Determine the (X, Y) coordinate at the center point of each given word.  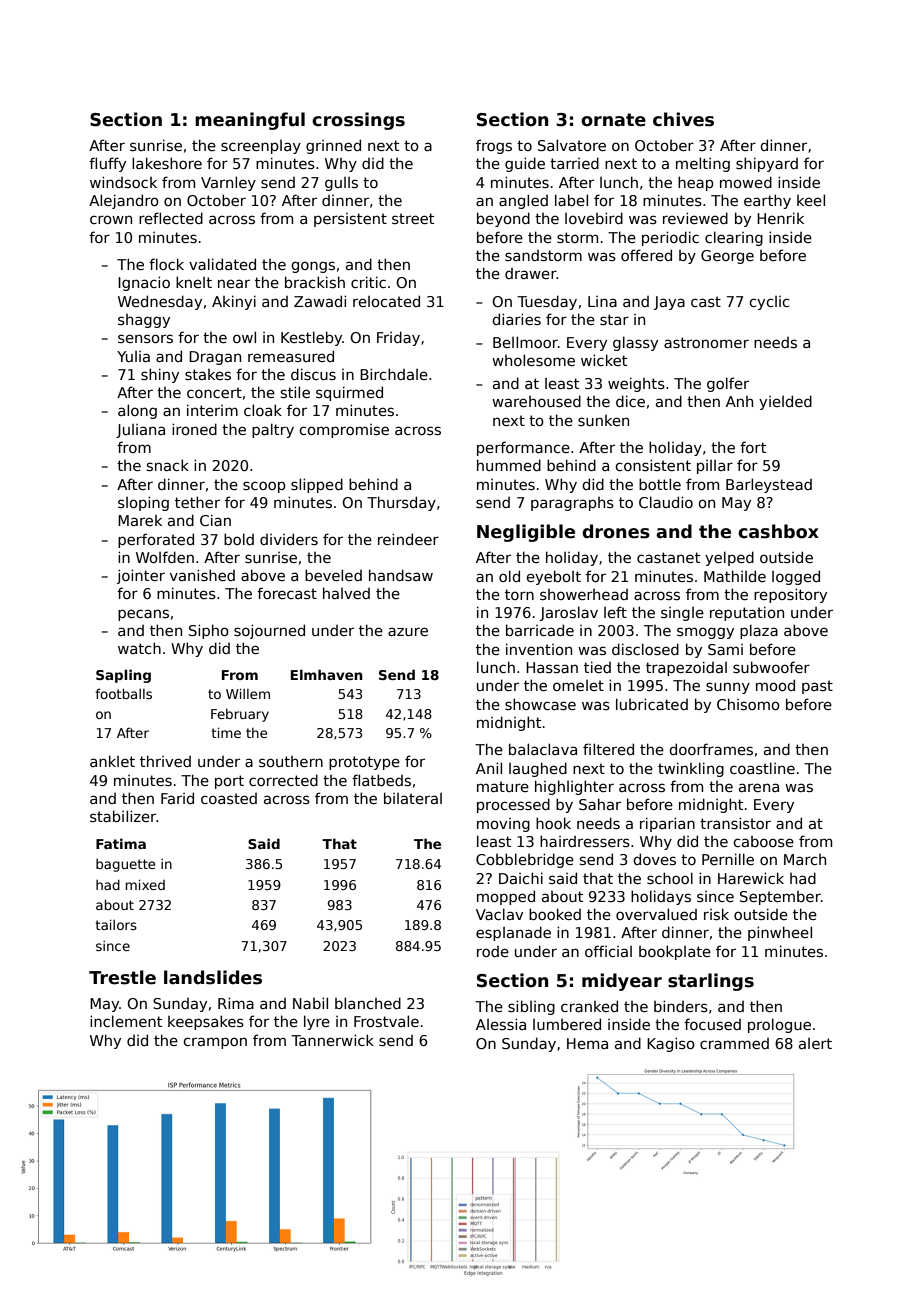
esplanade (513, 933)
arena (759, 787)
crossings (358, 121)
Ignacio (144, 283)
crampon (215, 1043)
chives (683, 119)
